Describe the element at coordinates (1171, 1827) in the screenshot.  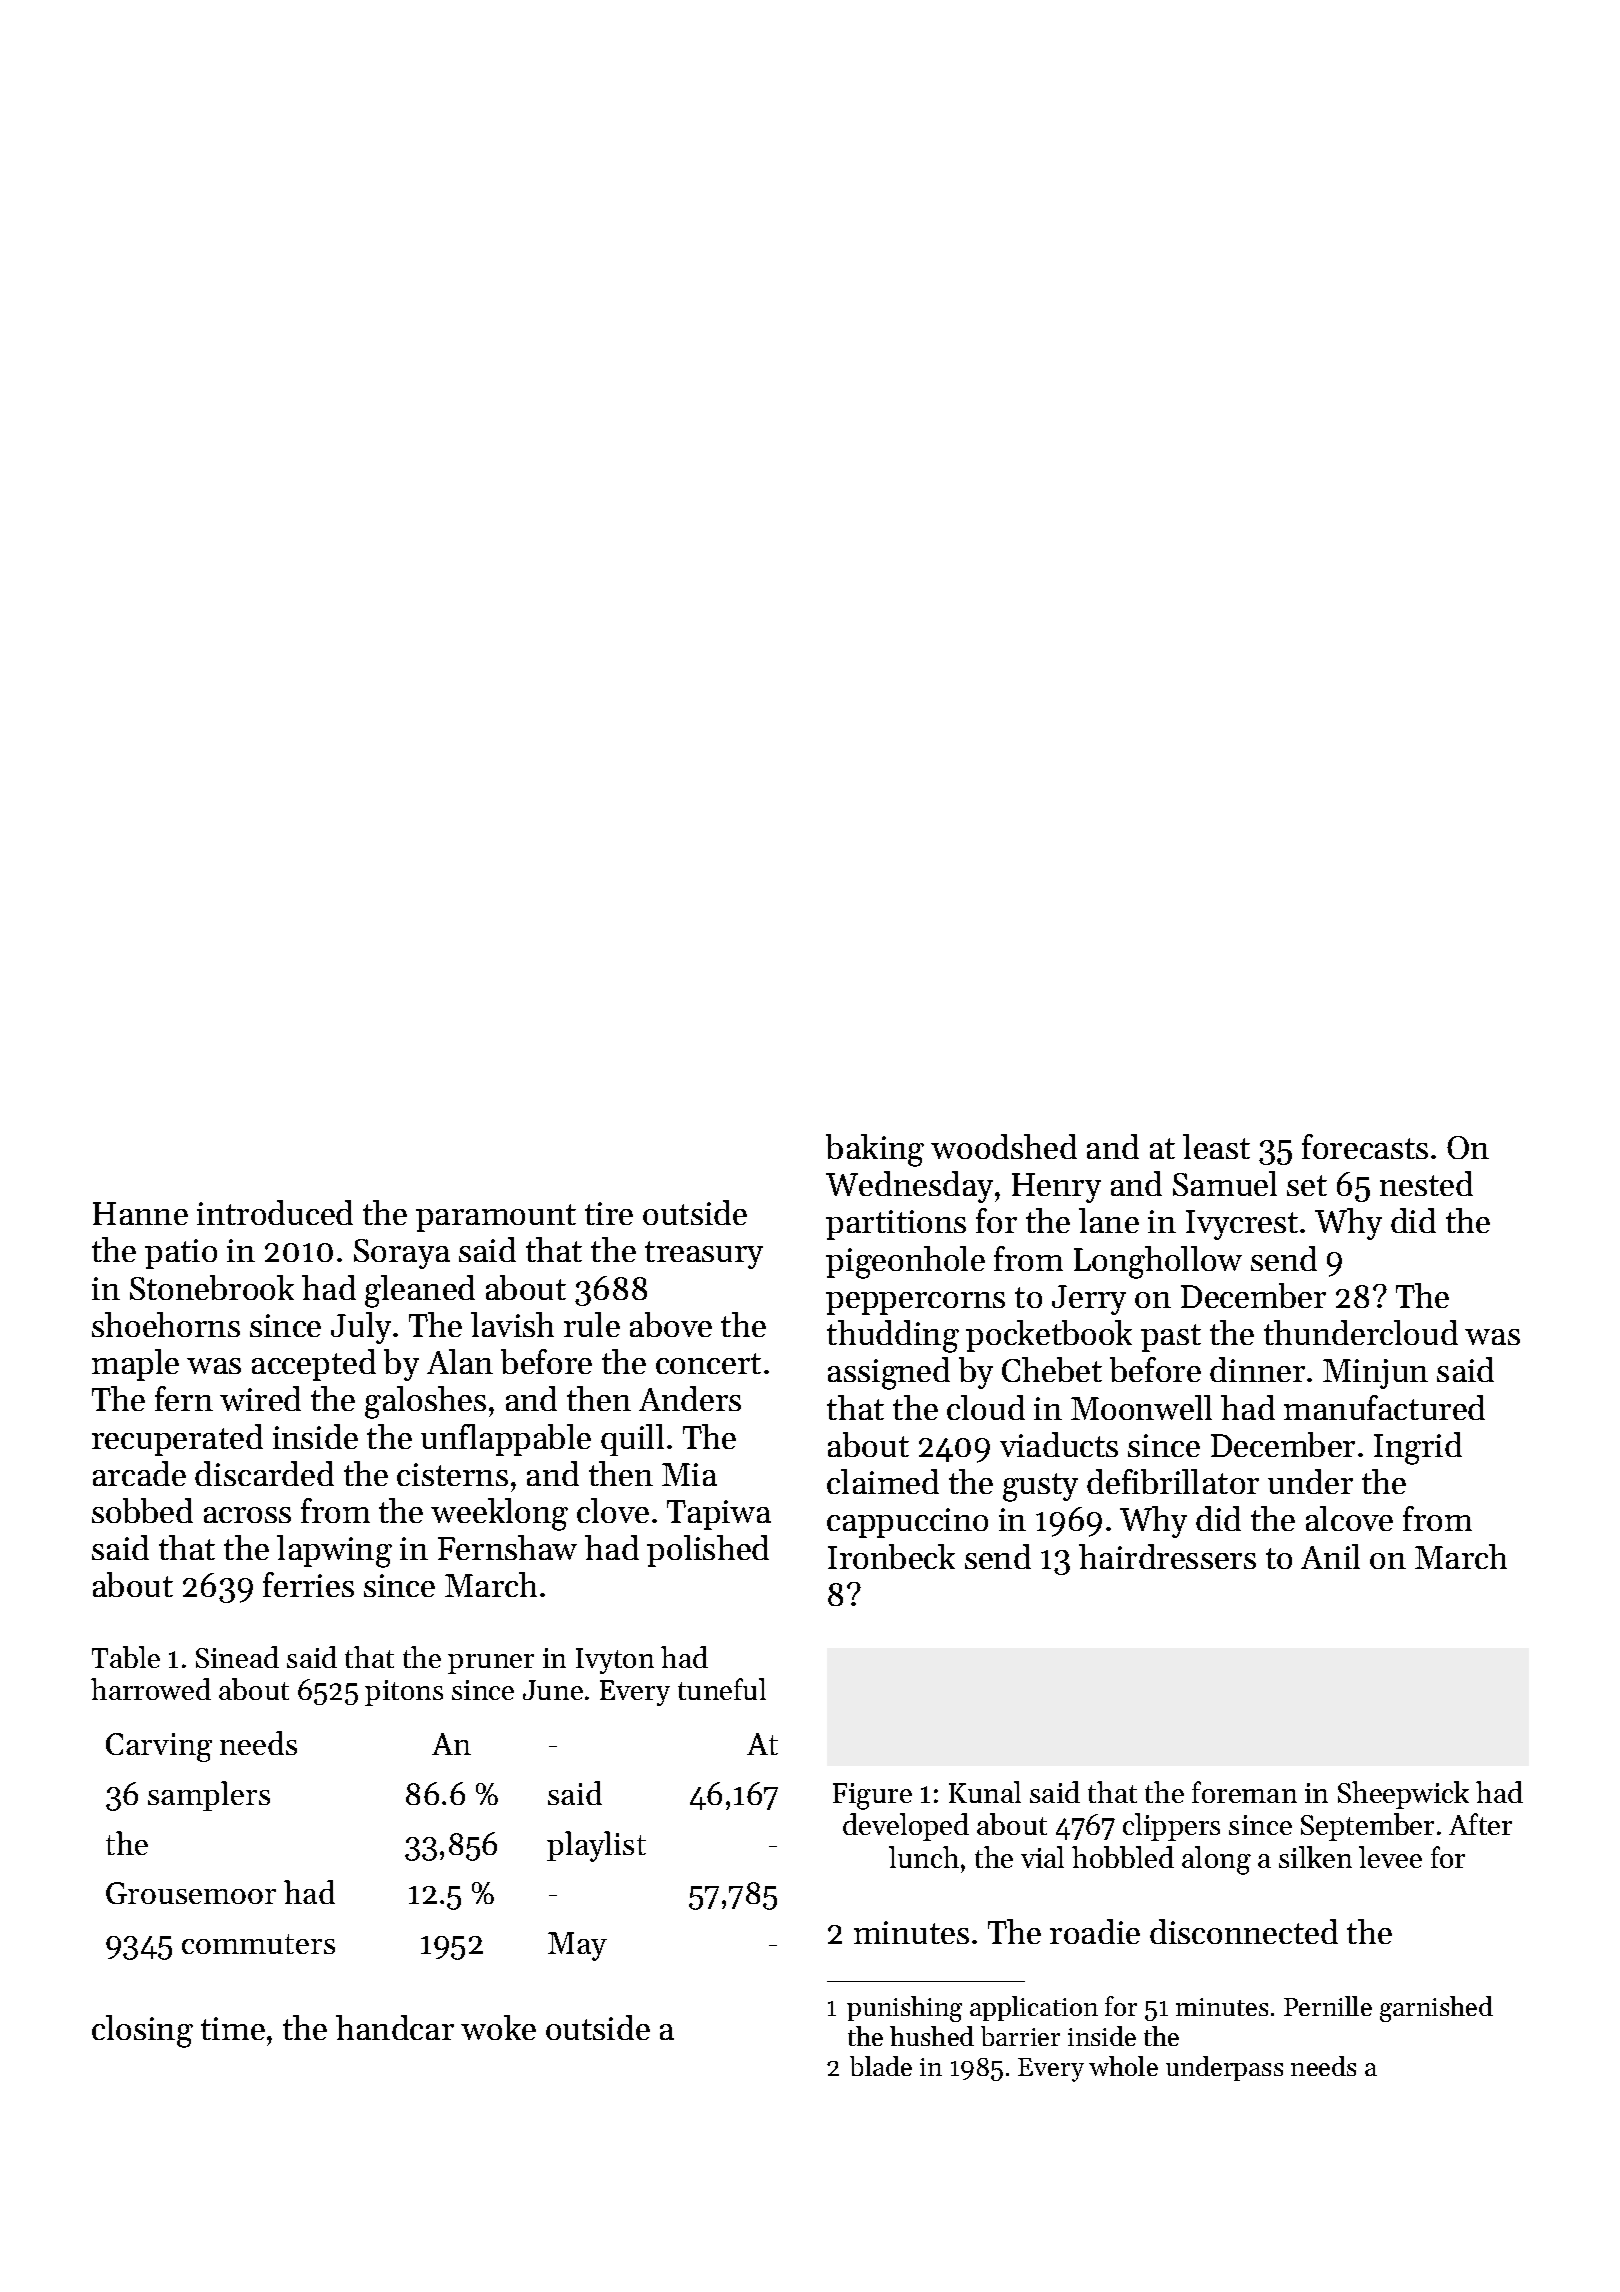
I see `clippers` at that location.
